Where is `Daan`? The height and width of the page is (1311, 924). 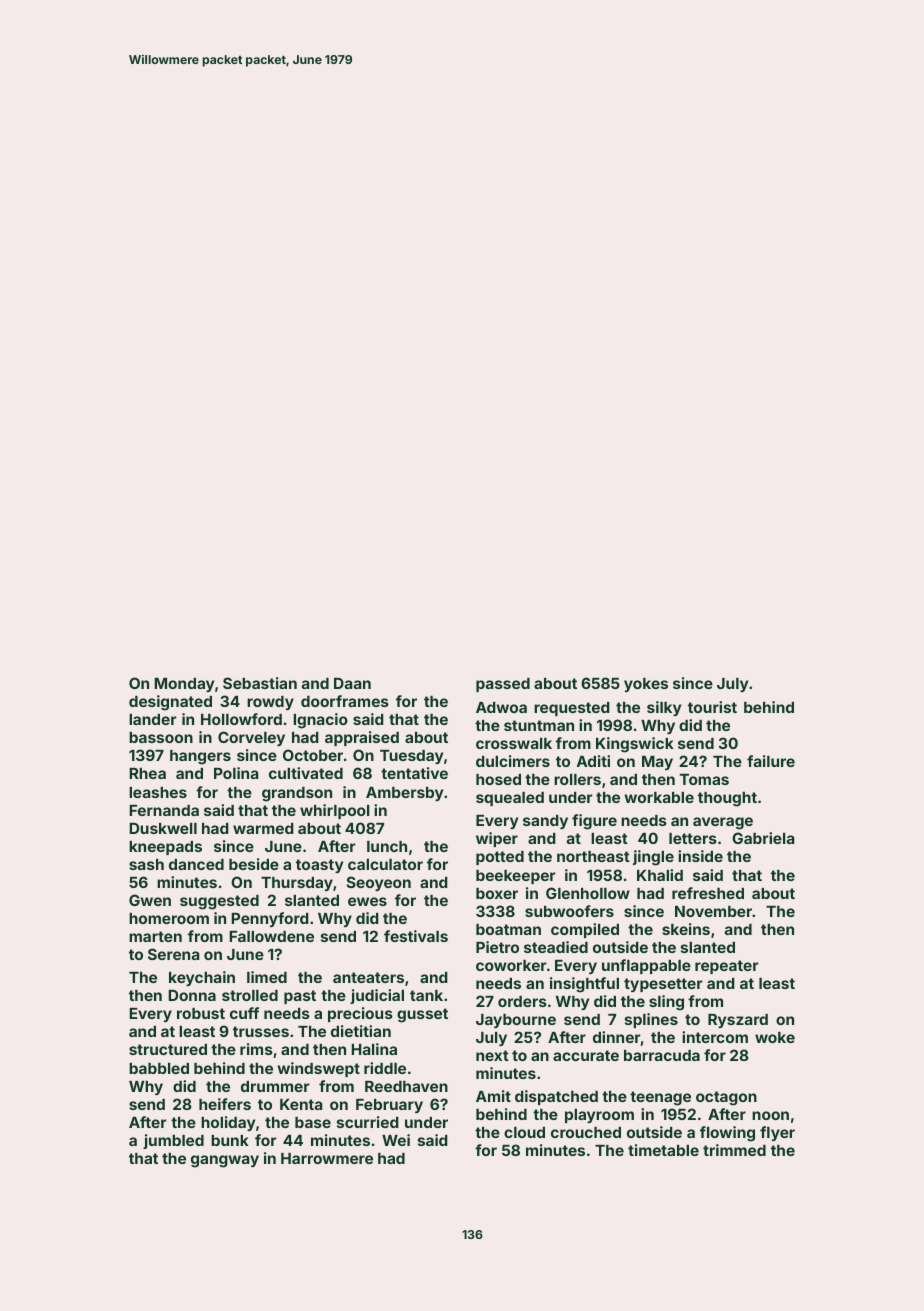 Daan is located at coordinates (352, 683).
